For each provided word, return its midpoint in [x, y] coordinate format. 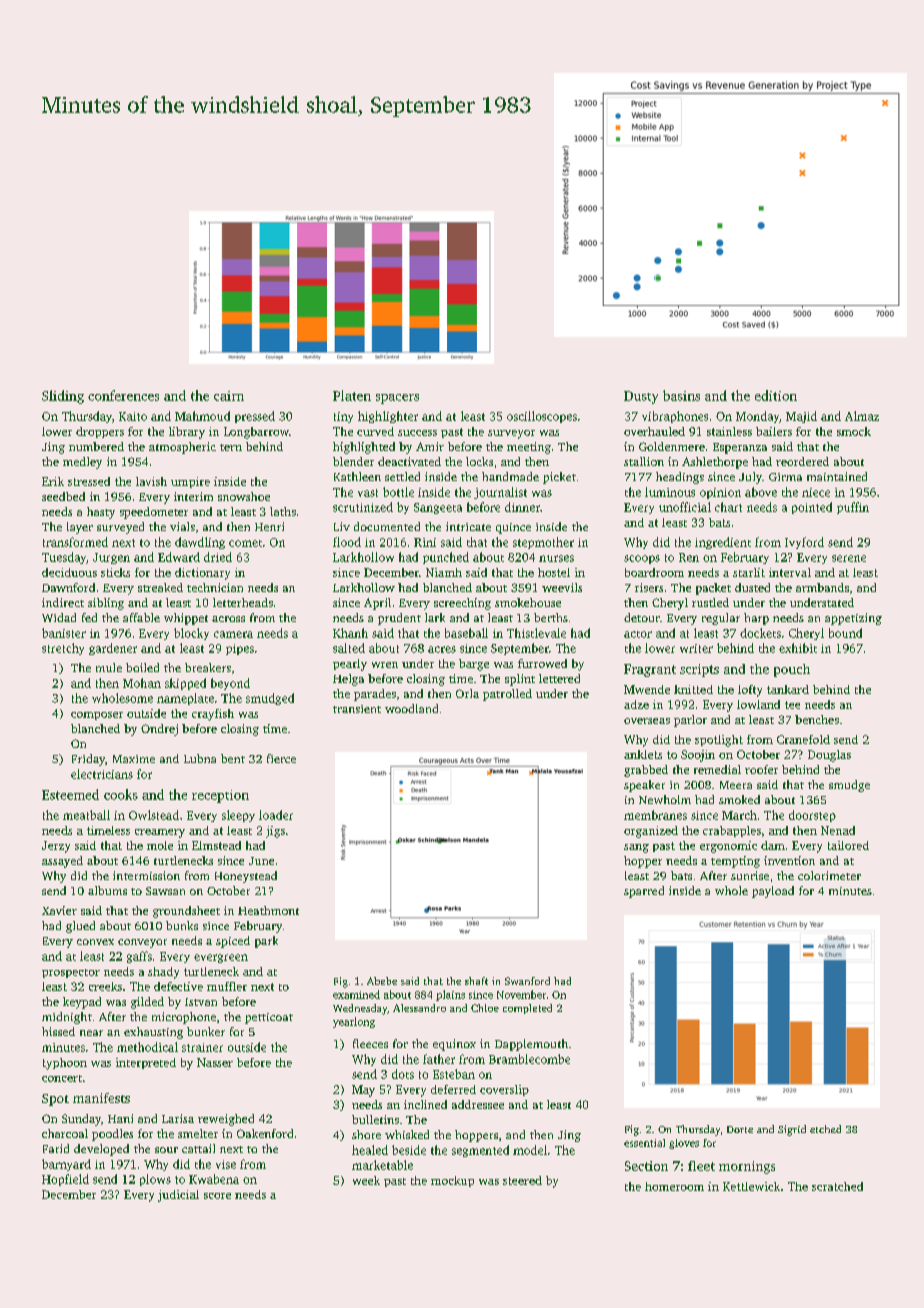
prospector [71, 973]
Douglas [829, 756]
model [530, 1150]
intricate [468, 526]
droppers [100, 432]
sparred [644, 892]
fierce [281, 758]
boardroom [654, 572]
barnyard [66, 1165]
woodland [411, 708]
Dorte [740, 1129]
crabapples [732, 831]
